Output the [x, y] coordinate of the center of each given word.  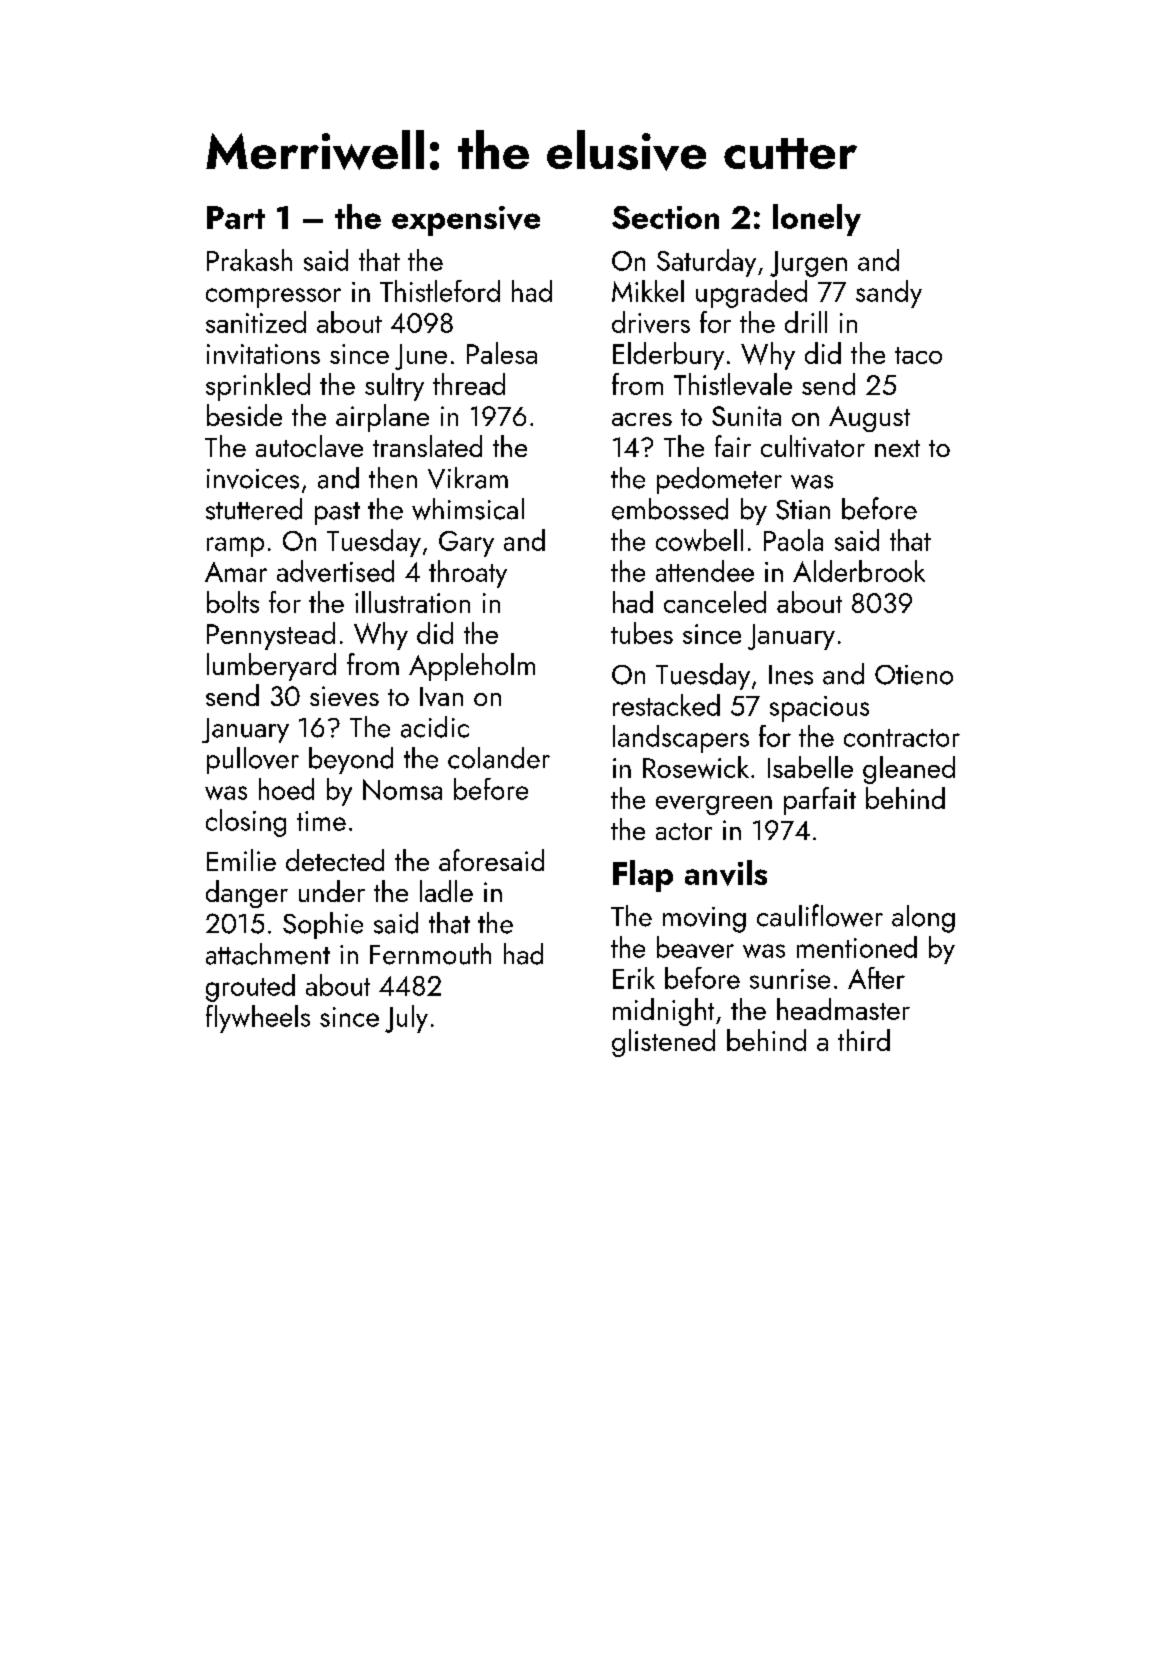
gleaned [909, 770]
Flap [643, 876]
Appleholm [472, 667]
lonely [817, 220]
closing [246, 823]
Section [665, 217]
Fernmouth [430, 954]
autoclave [309, 446]
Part [236, 217]
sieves [344, 696]
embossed [670, 509]
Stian [803, 510]
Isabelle [810, 767]
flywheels [258, 1019]
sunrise [790, 979]
